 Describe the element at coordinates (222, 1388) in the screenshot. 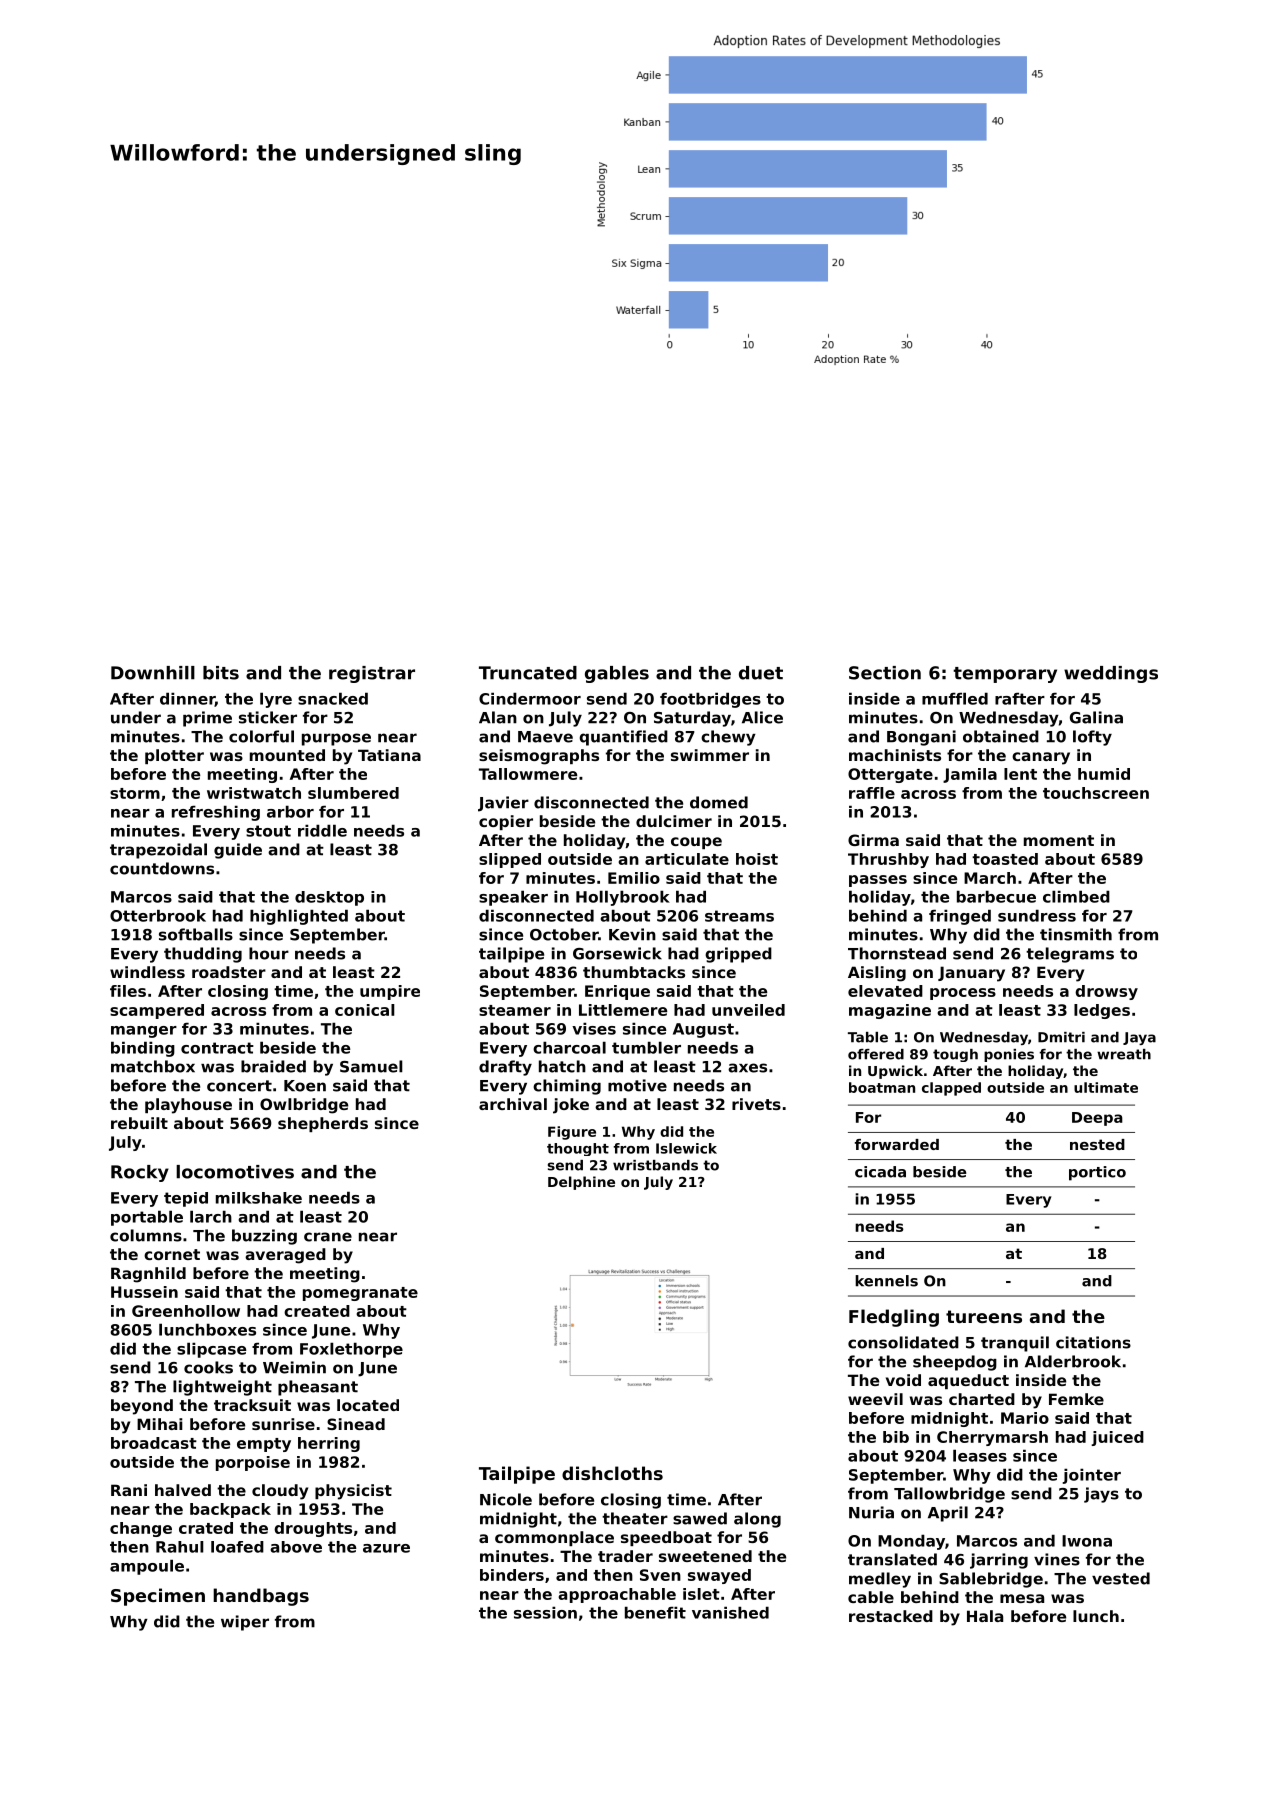

I see `lightweight` at that location.
